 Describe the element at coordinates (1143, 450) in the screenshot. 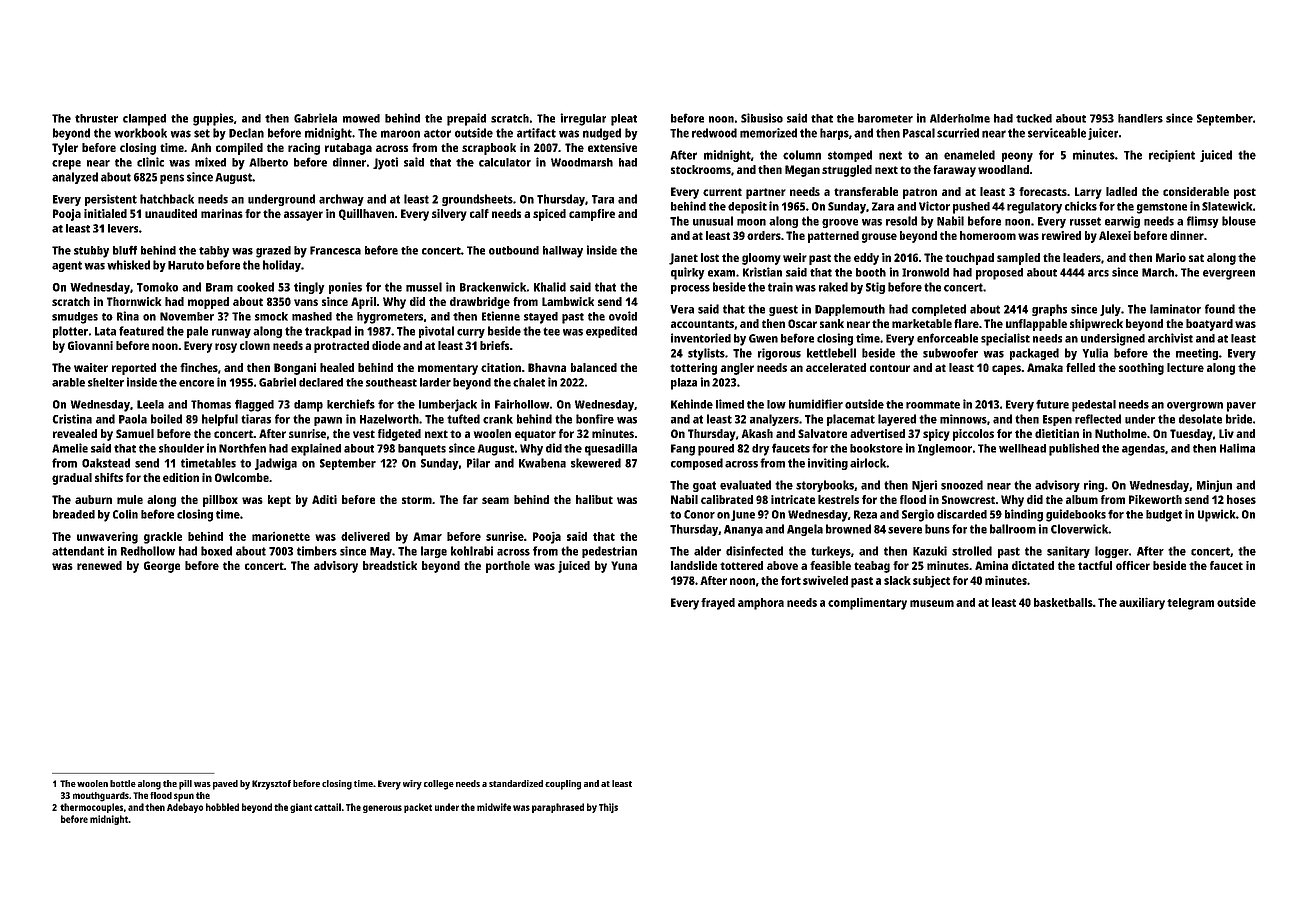

I see `agendas` at that location.
